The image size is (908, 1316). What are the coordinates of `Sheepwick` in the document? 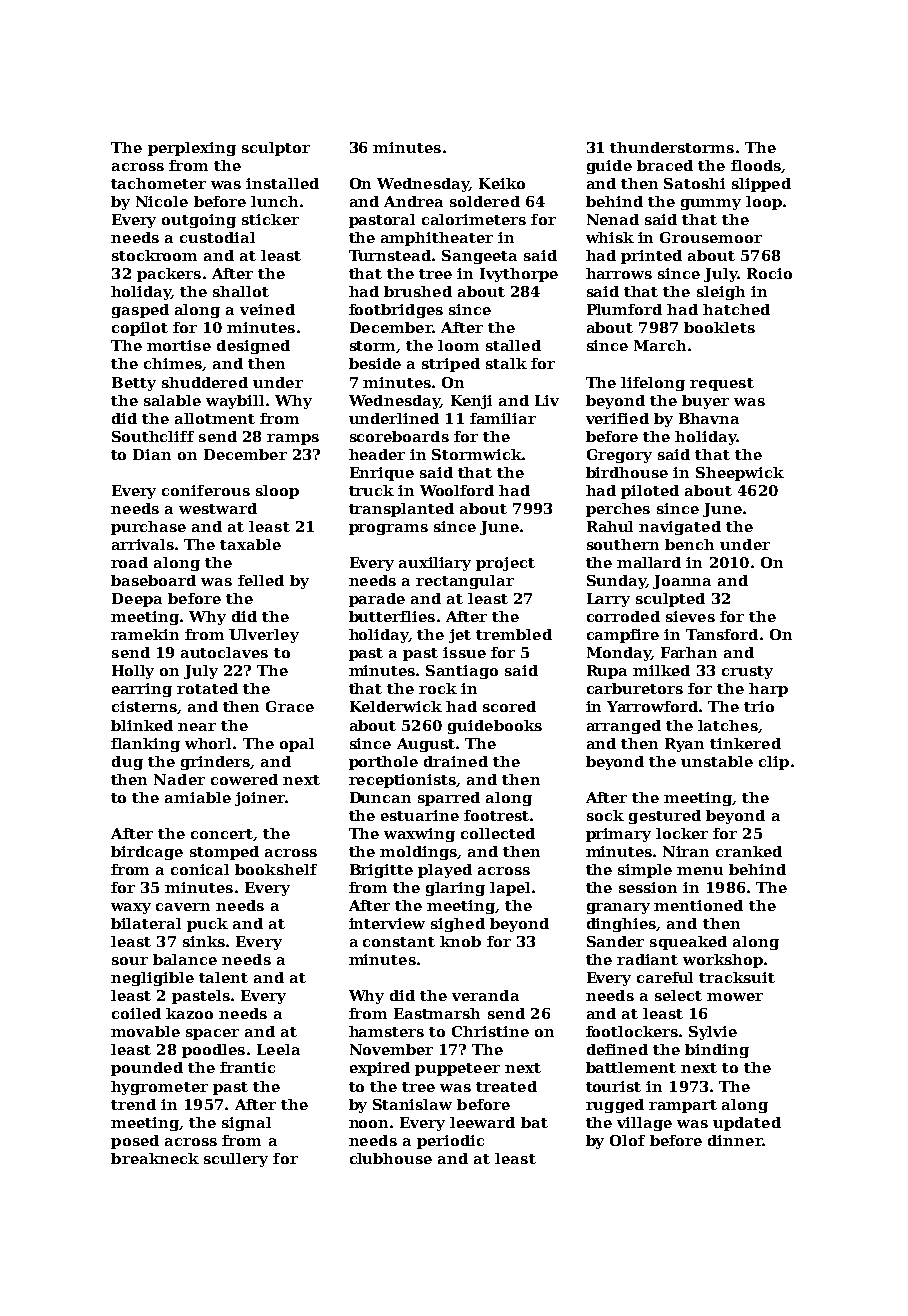 It's located at (740, 474).
